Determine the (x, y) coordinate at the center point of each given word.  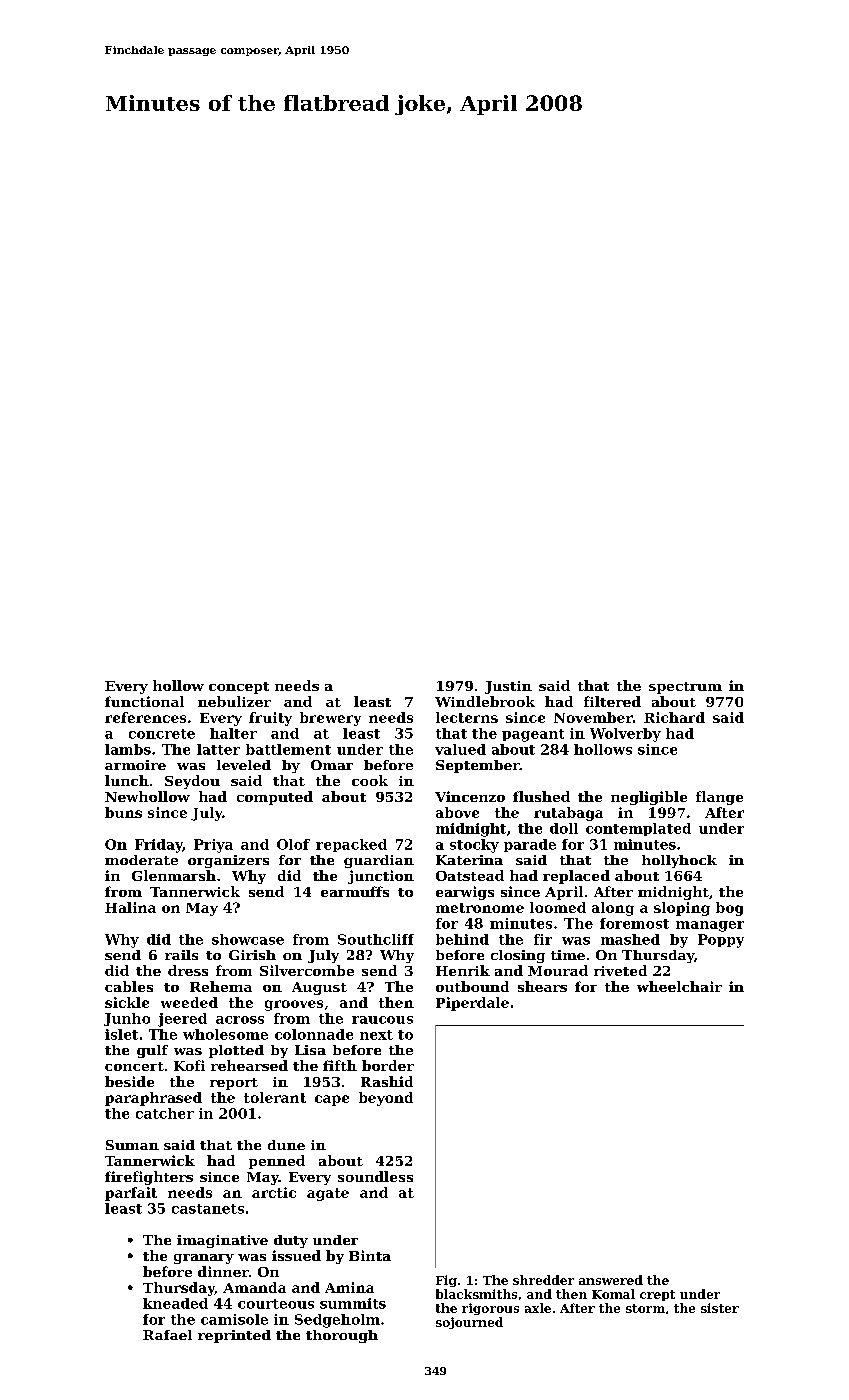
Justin (508, 687)
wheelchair (679, 986)
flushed (541, 796)
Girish (252, 955)
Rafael (167, 1335)
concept (239, 688)
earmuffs (355, 891)
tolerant (275, 1097)
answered (611, 1280)
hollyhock (679, 861)
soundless (375, 1176)
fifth (340, 1065)
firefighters (149, 1178)
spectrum (685, 688)
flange (719, 798)
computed (275, 798)
